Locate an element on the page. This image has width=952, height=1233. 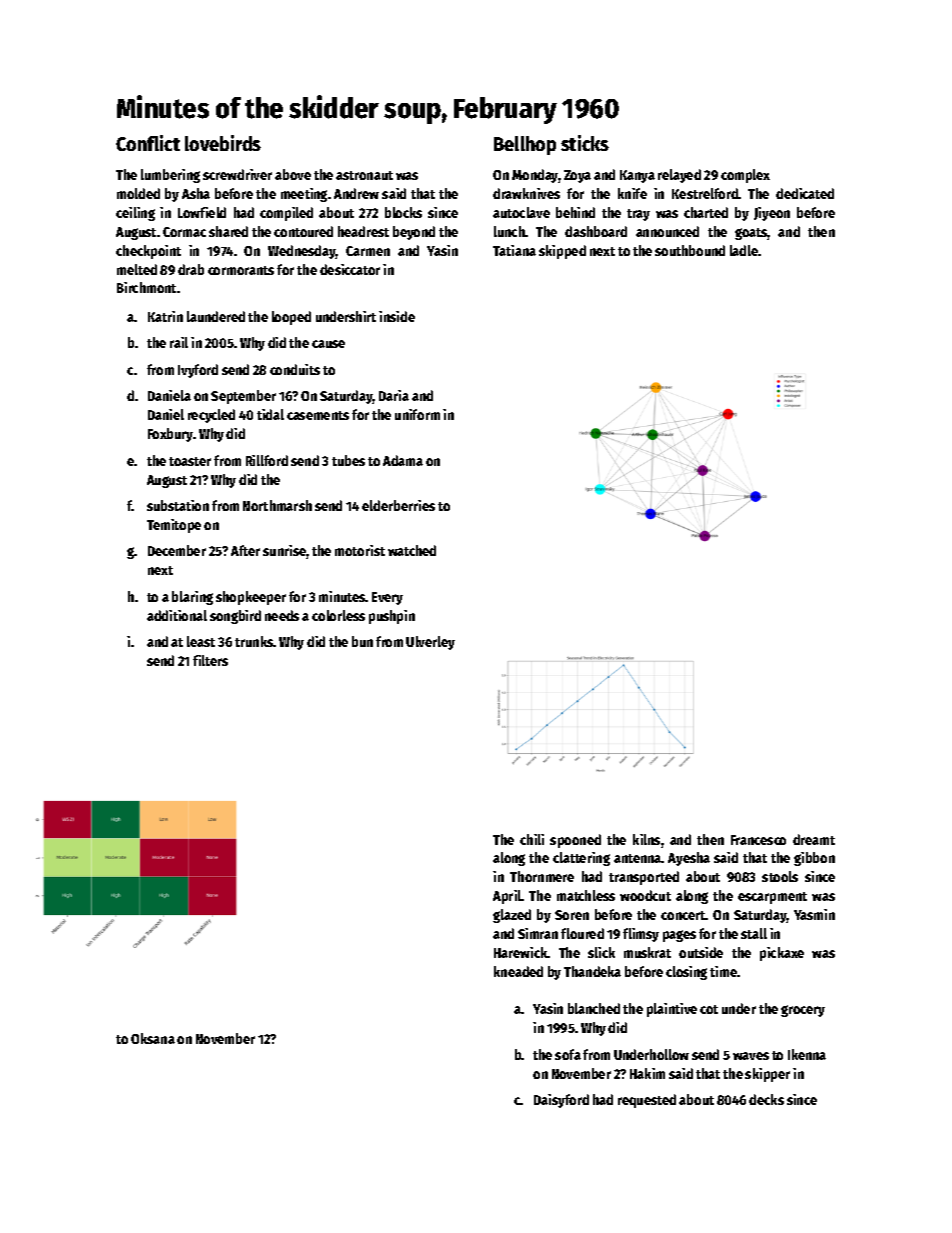
Thornmere is located at coordinates (542, 876).
